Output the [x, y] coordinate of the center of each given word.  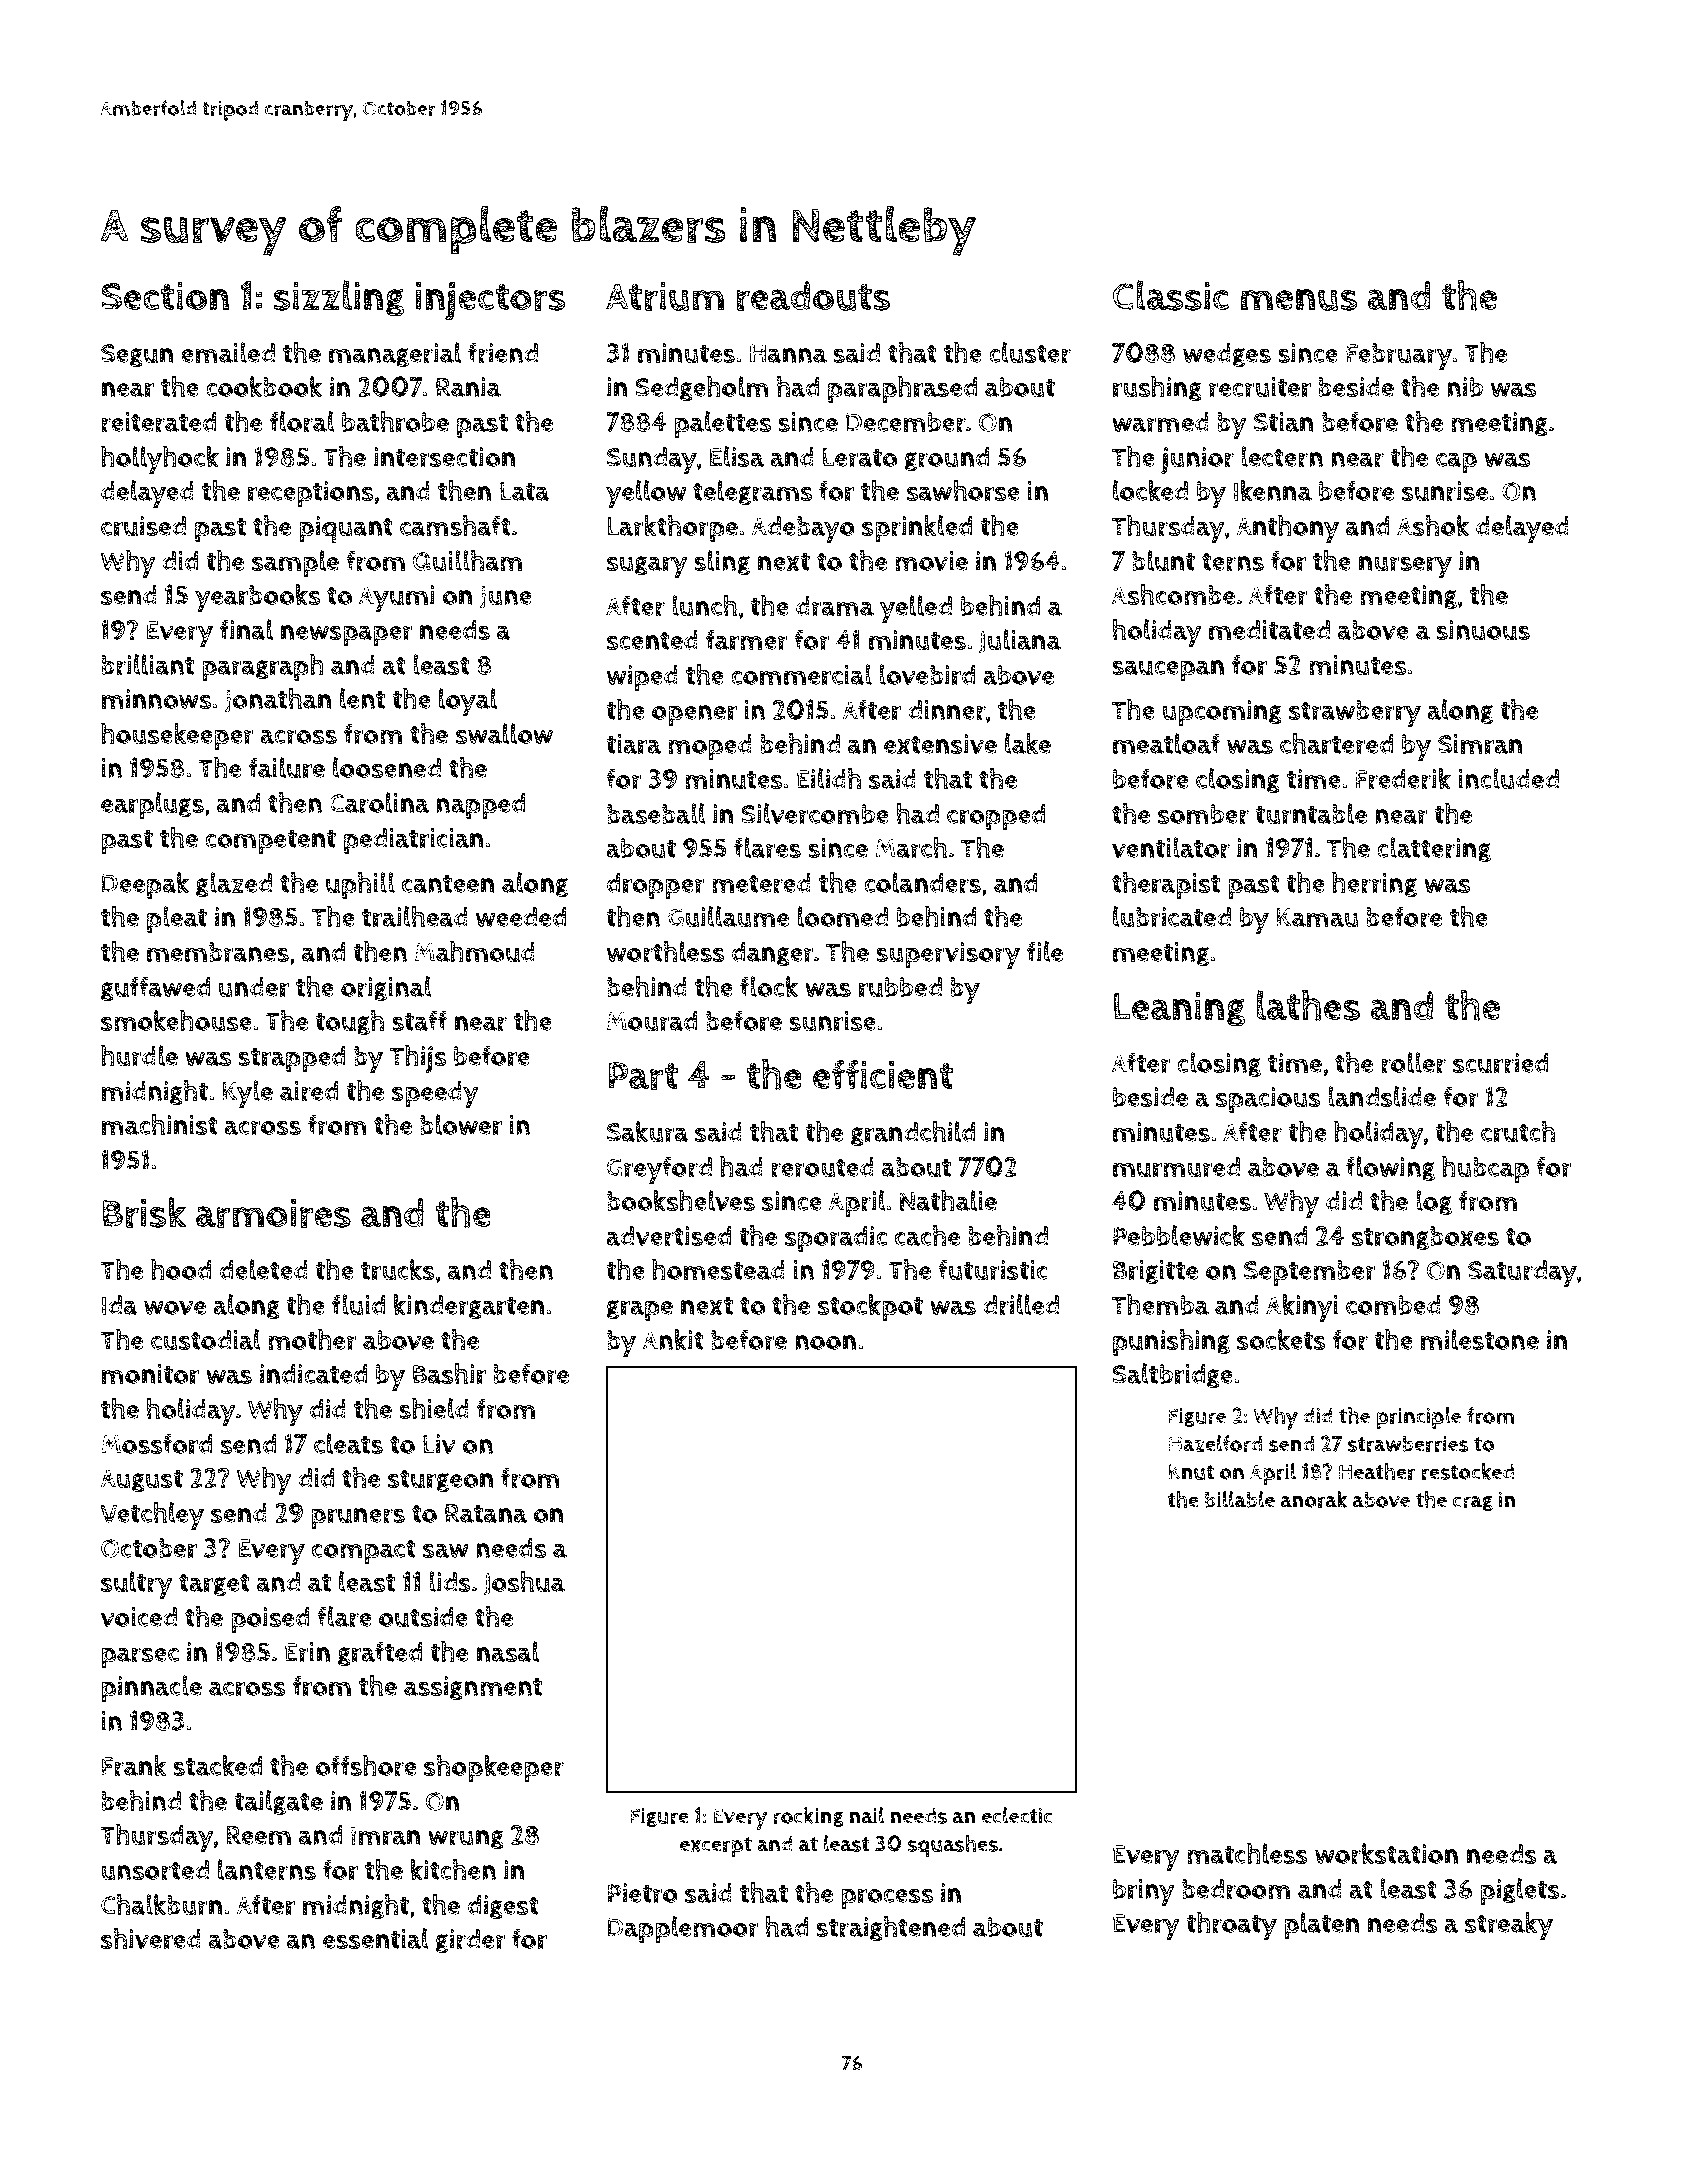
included [1508, 779]
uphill [360, 886]
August [141, 1480]
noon [825, 1342]
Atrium [665, 296]
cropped [996, 817]
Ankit [673, 1339]
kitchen [453, 1869]
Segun [137, 355]
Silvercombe [815, 814]
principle [1419, 1418]
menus [1299, 300]
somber [1203, 814]
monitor [150, 1374]
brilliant [147, 665]
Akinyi [1302, 1308]
